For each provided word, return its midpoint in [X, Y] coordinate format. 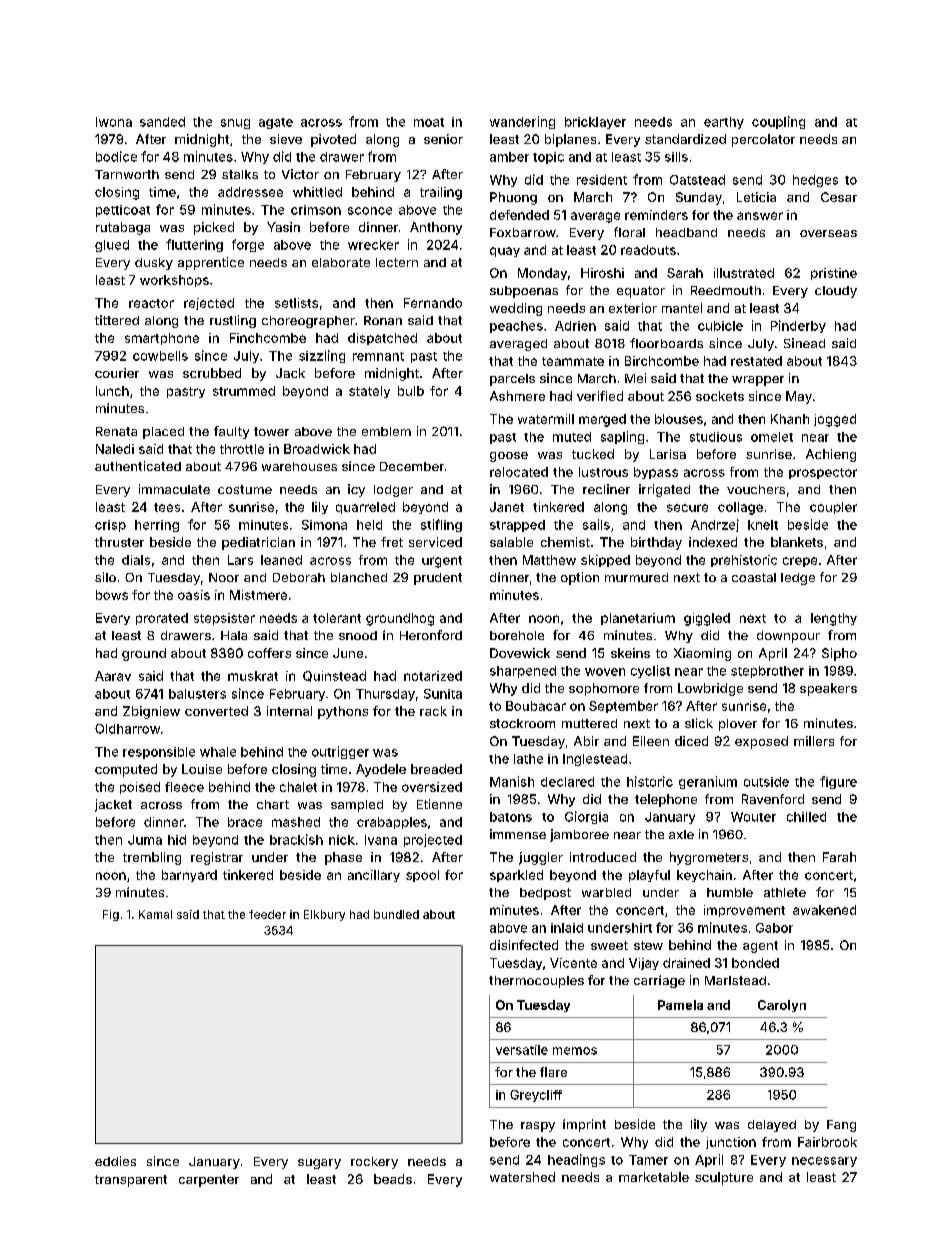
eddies [115, 1161]
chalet [298, 787]
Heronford [431, 635]
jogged [835, 420]
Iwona [114, 122]
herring [157, 526]
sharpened [523, 672]
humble [730, 892]
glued [112, 246]
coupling [778, 122]
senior [443, 139]
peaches [516, 327]
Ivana [381, 840]
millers [814, 741]
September [623, 707]
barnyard [189, 876]
